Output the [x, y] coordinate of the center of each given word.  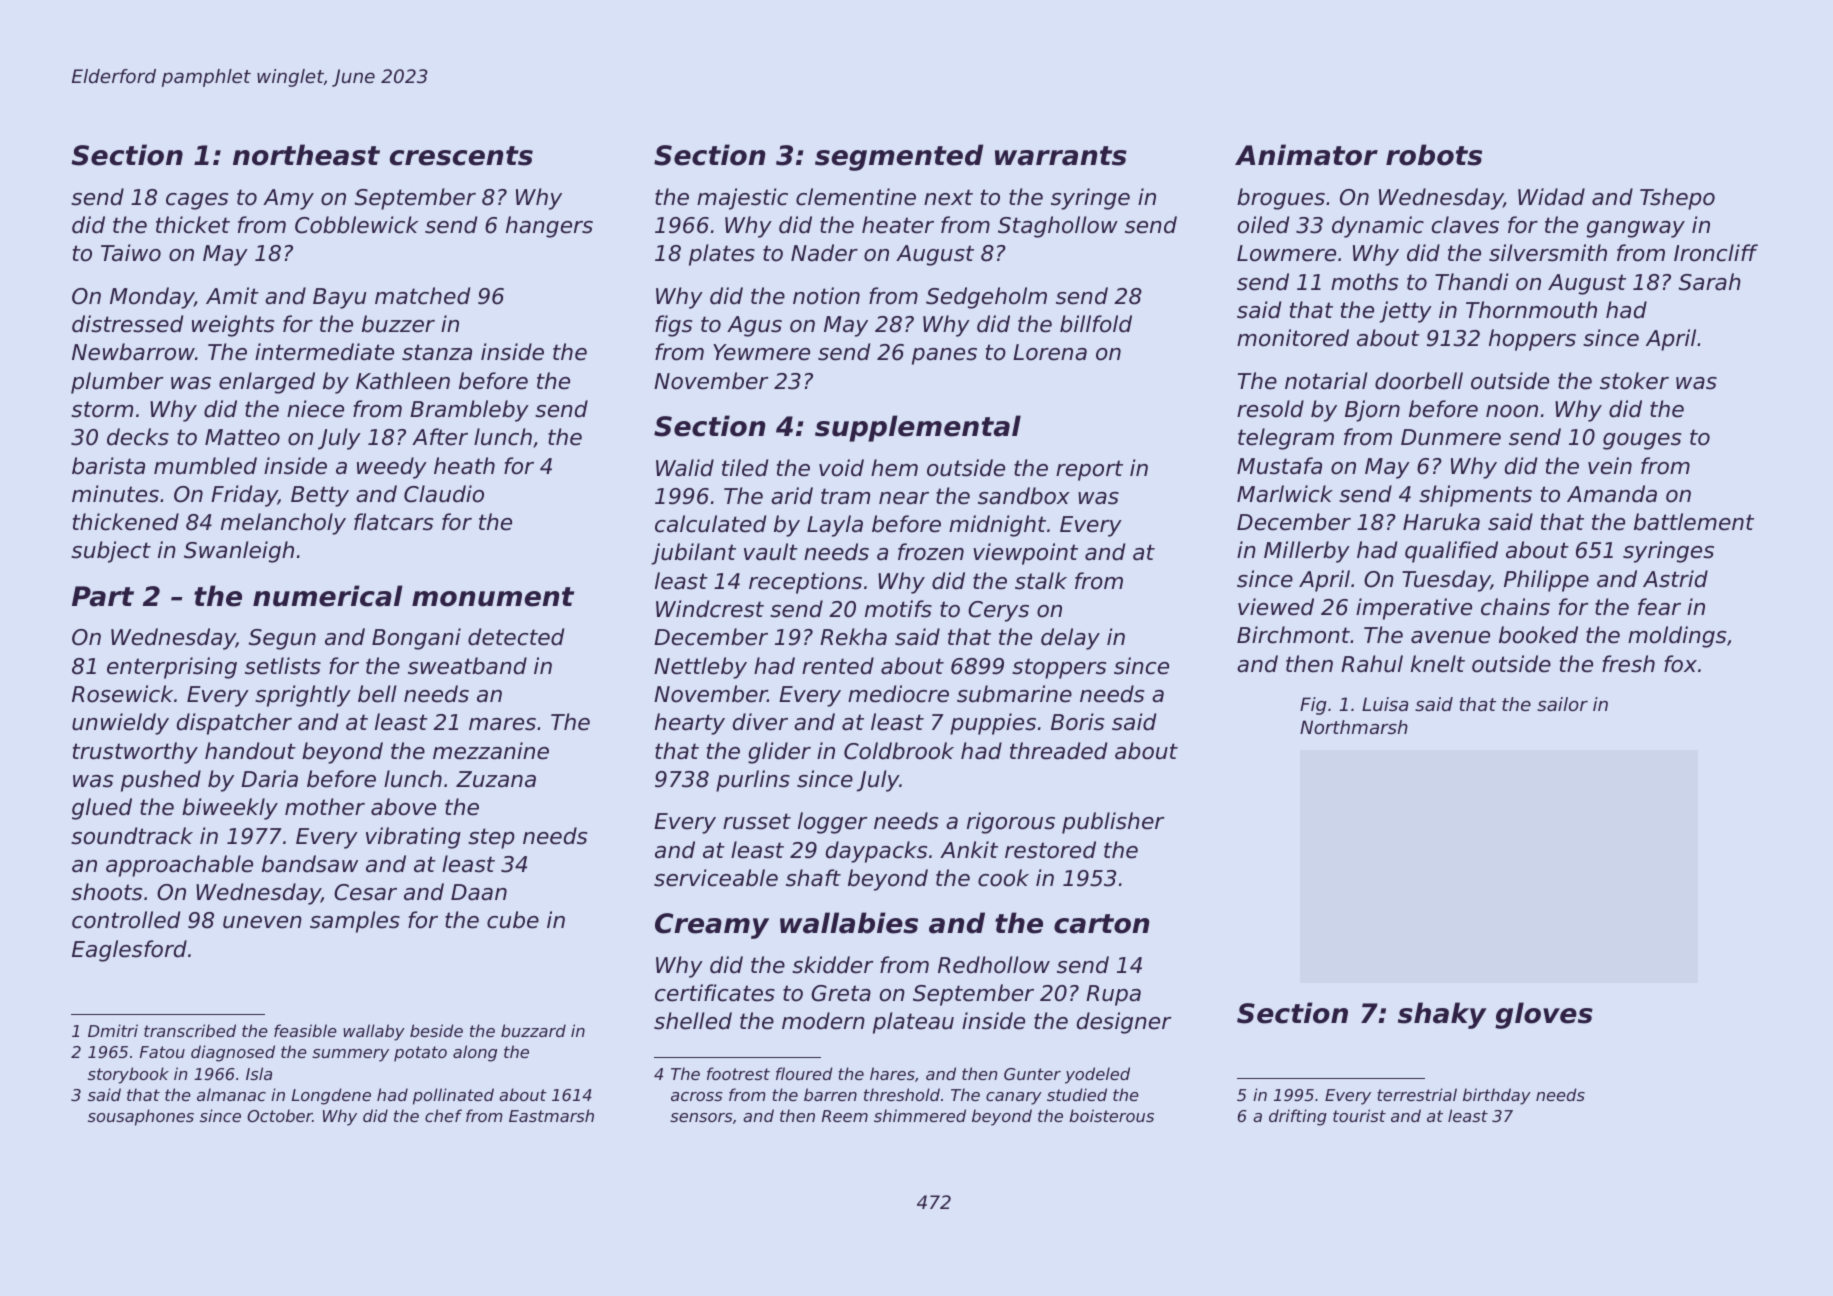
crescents [461, 156]
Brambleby [469, 411]
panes [944, 356]
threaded [1058, 751]
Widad [1551, 197]
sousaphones [141, 1117]
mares [502, 724]
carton [1101, 924]
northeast [306, 155]
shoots [106, 892]
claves [1465, 225]
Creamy [712, 926]
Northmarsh [1354, 727]
